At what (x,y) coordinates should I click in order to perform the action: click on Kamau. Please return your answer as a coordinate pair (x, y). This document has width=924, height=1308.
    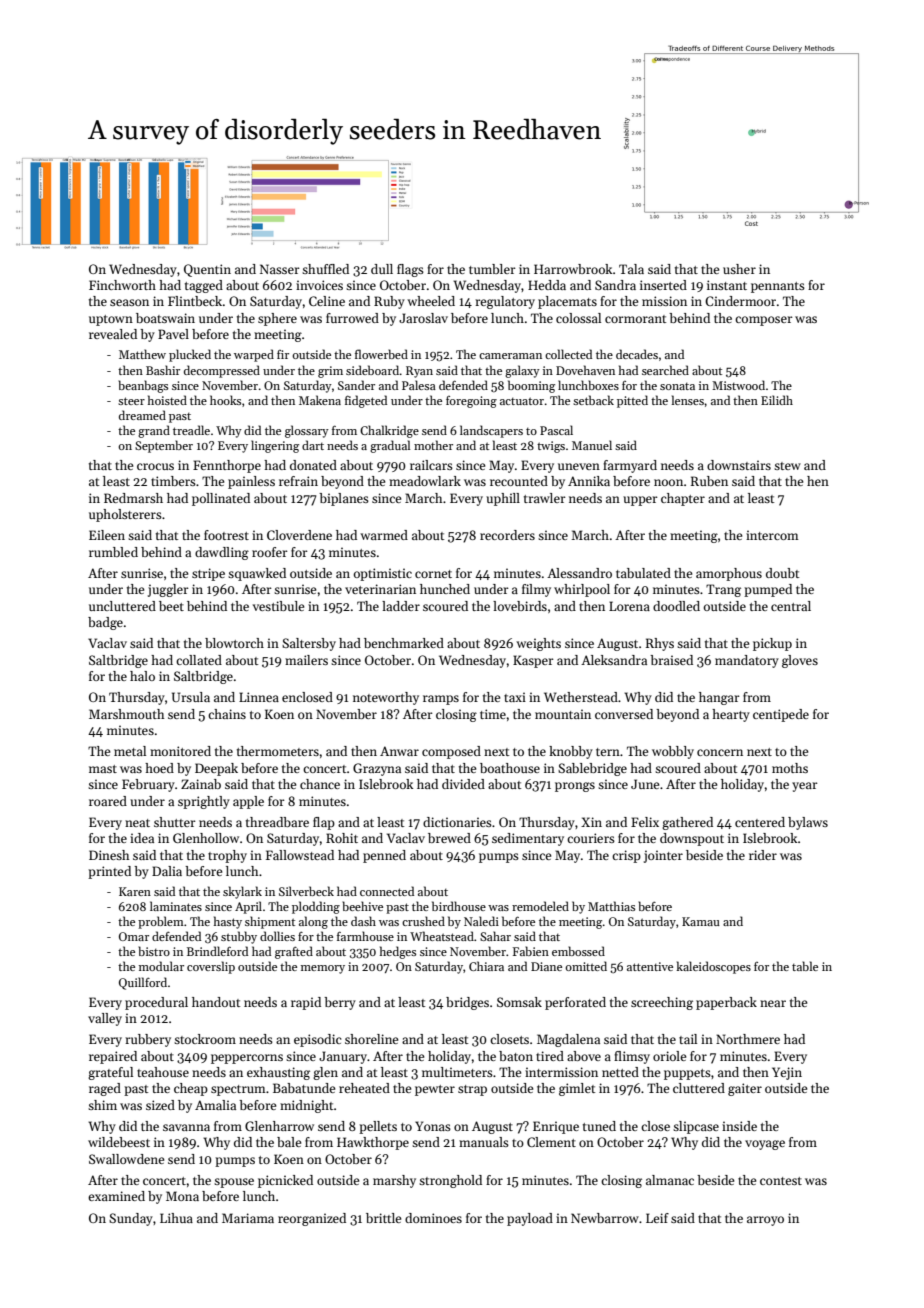
    Looking at the image, I should click on (701, 921).
